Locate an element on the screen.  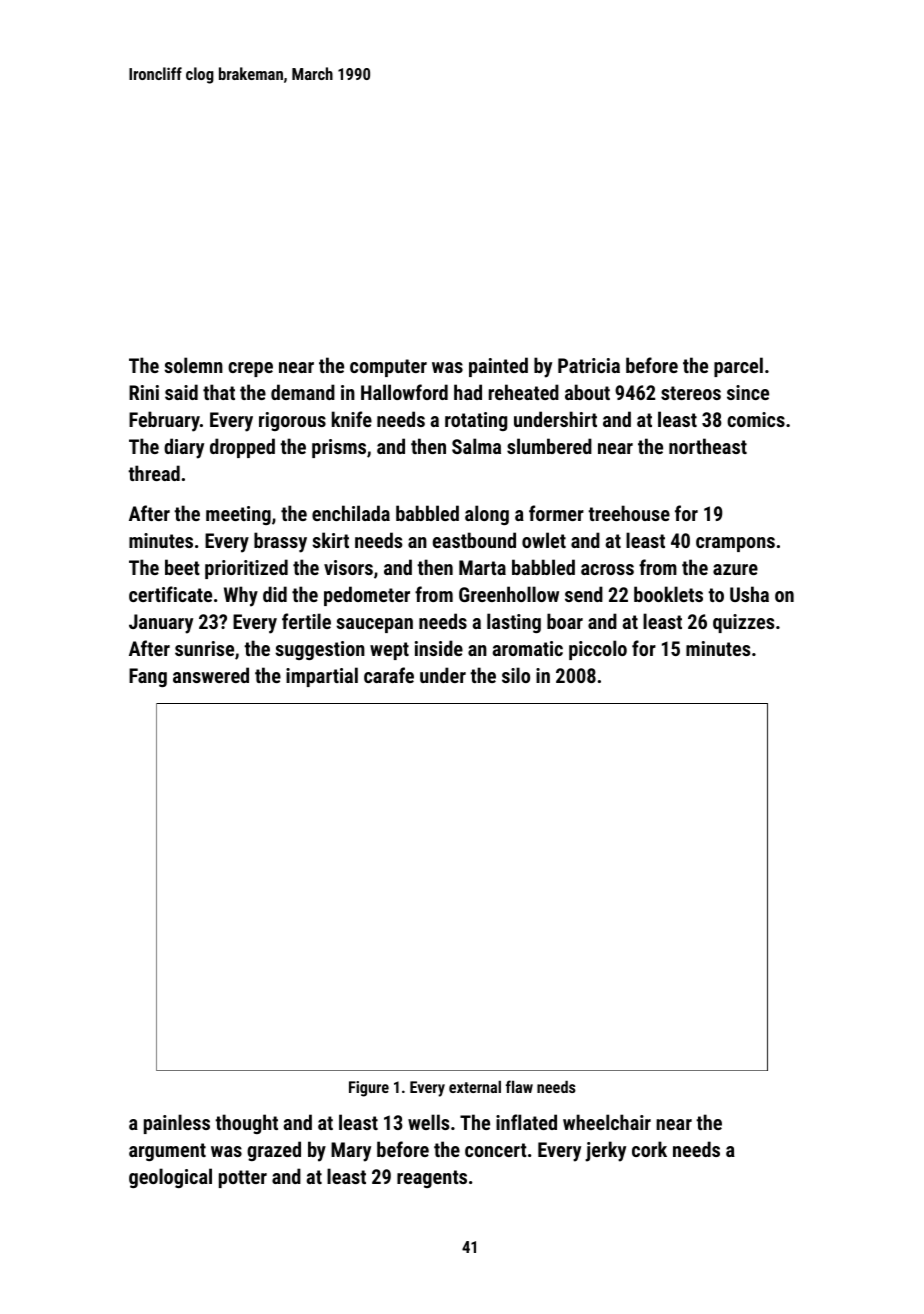
piccolo is located at coordinates (598, 650).
